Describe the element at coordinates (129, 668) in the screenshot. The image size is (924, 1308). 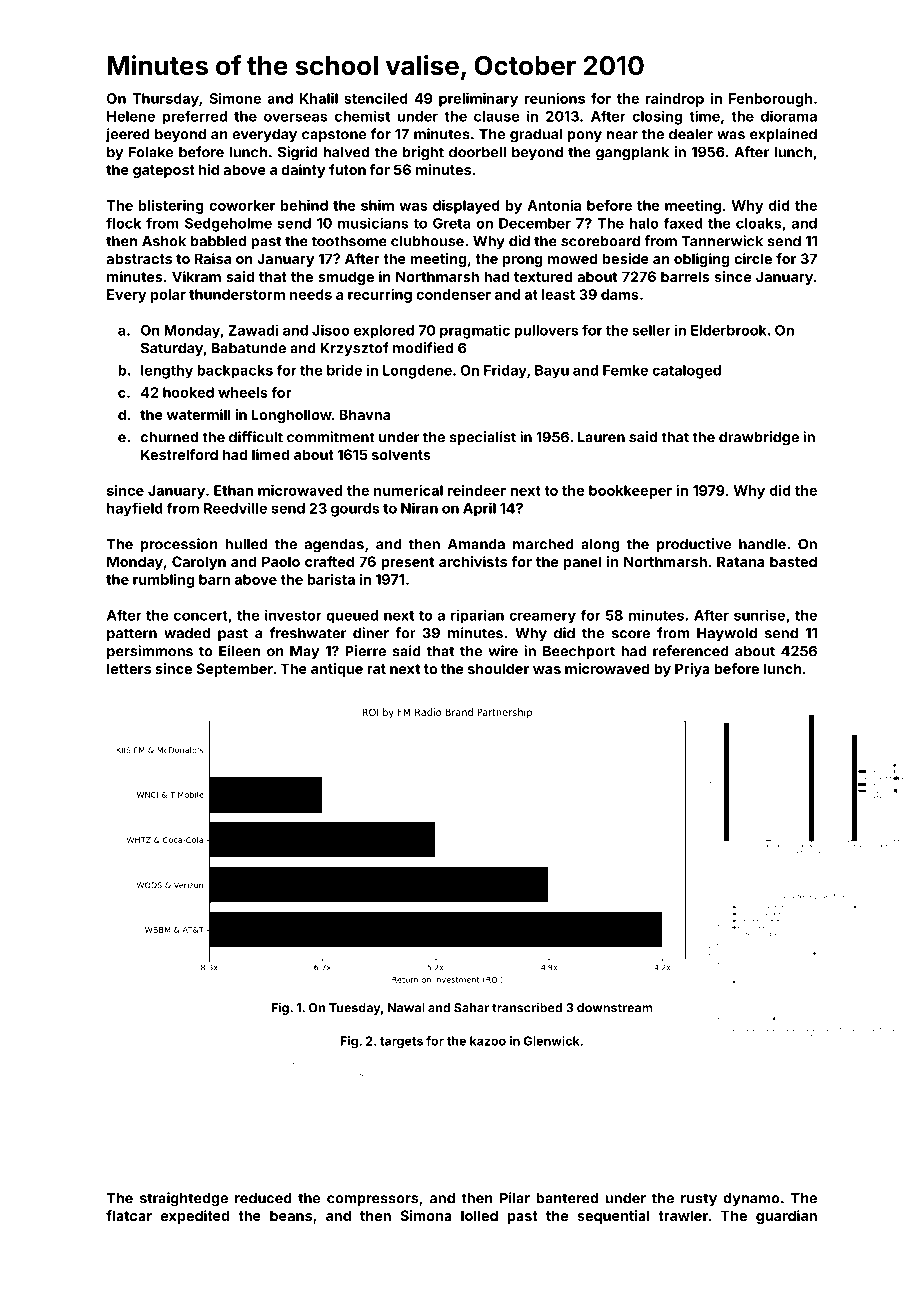
I see `letters` at that location.
